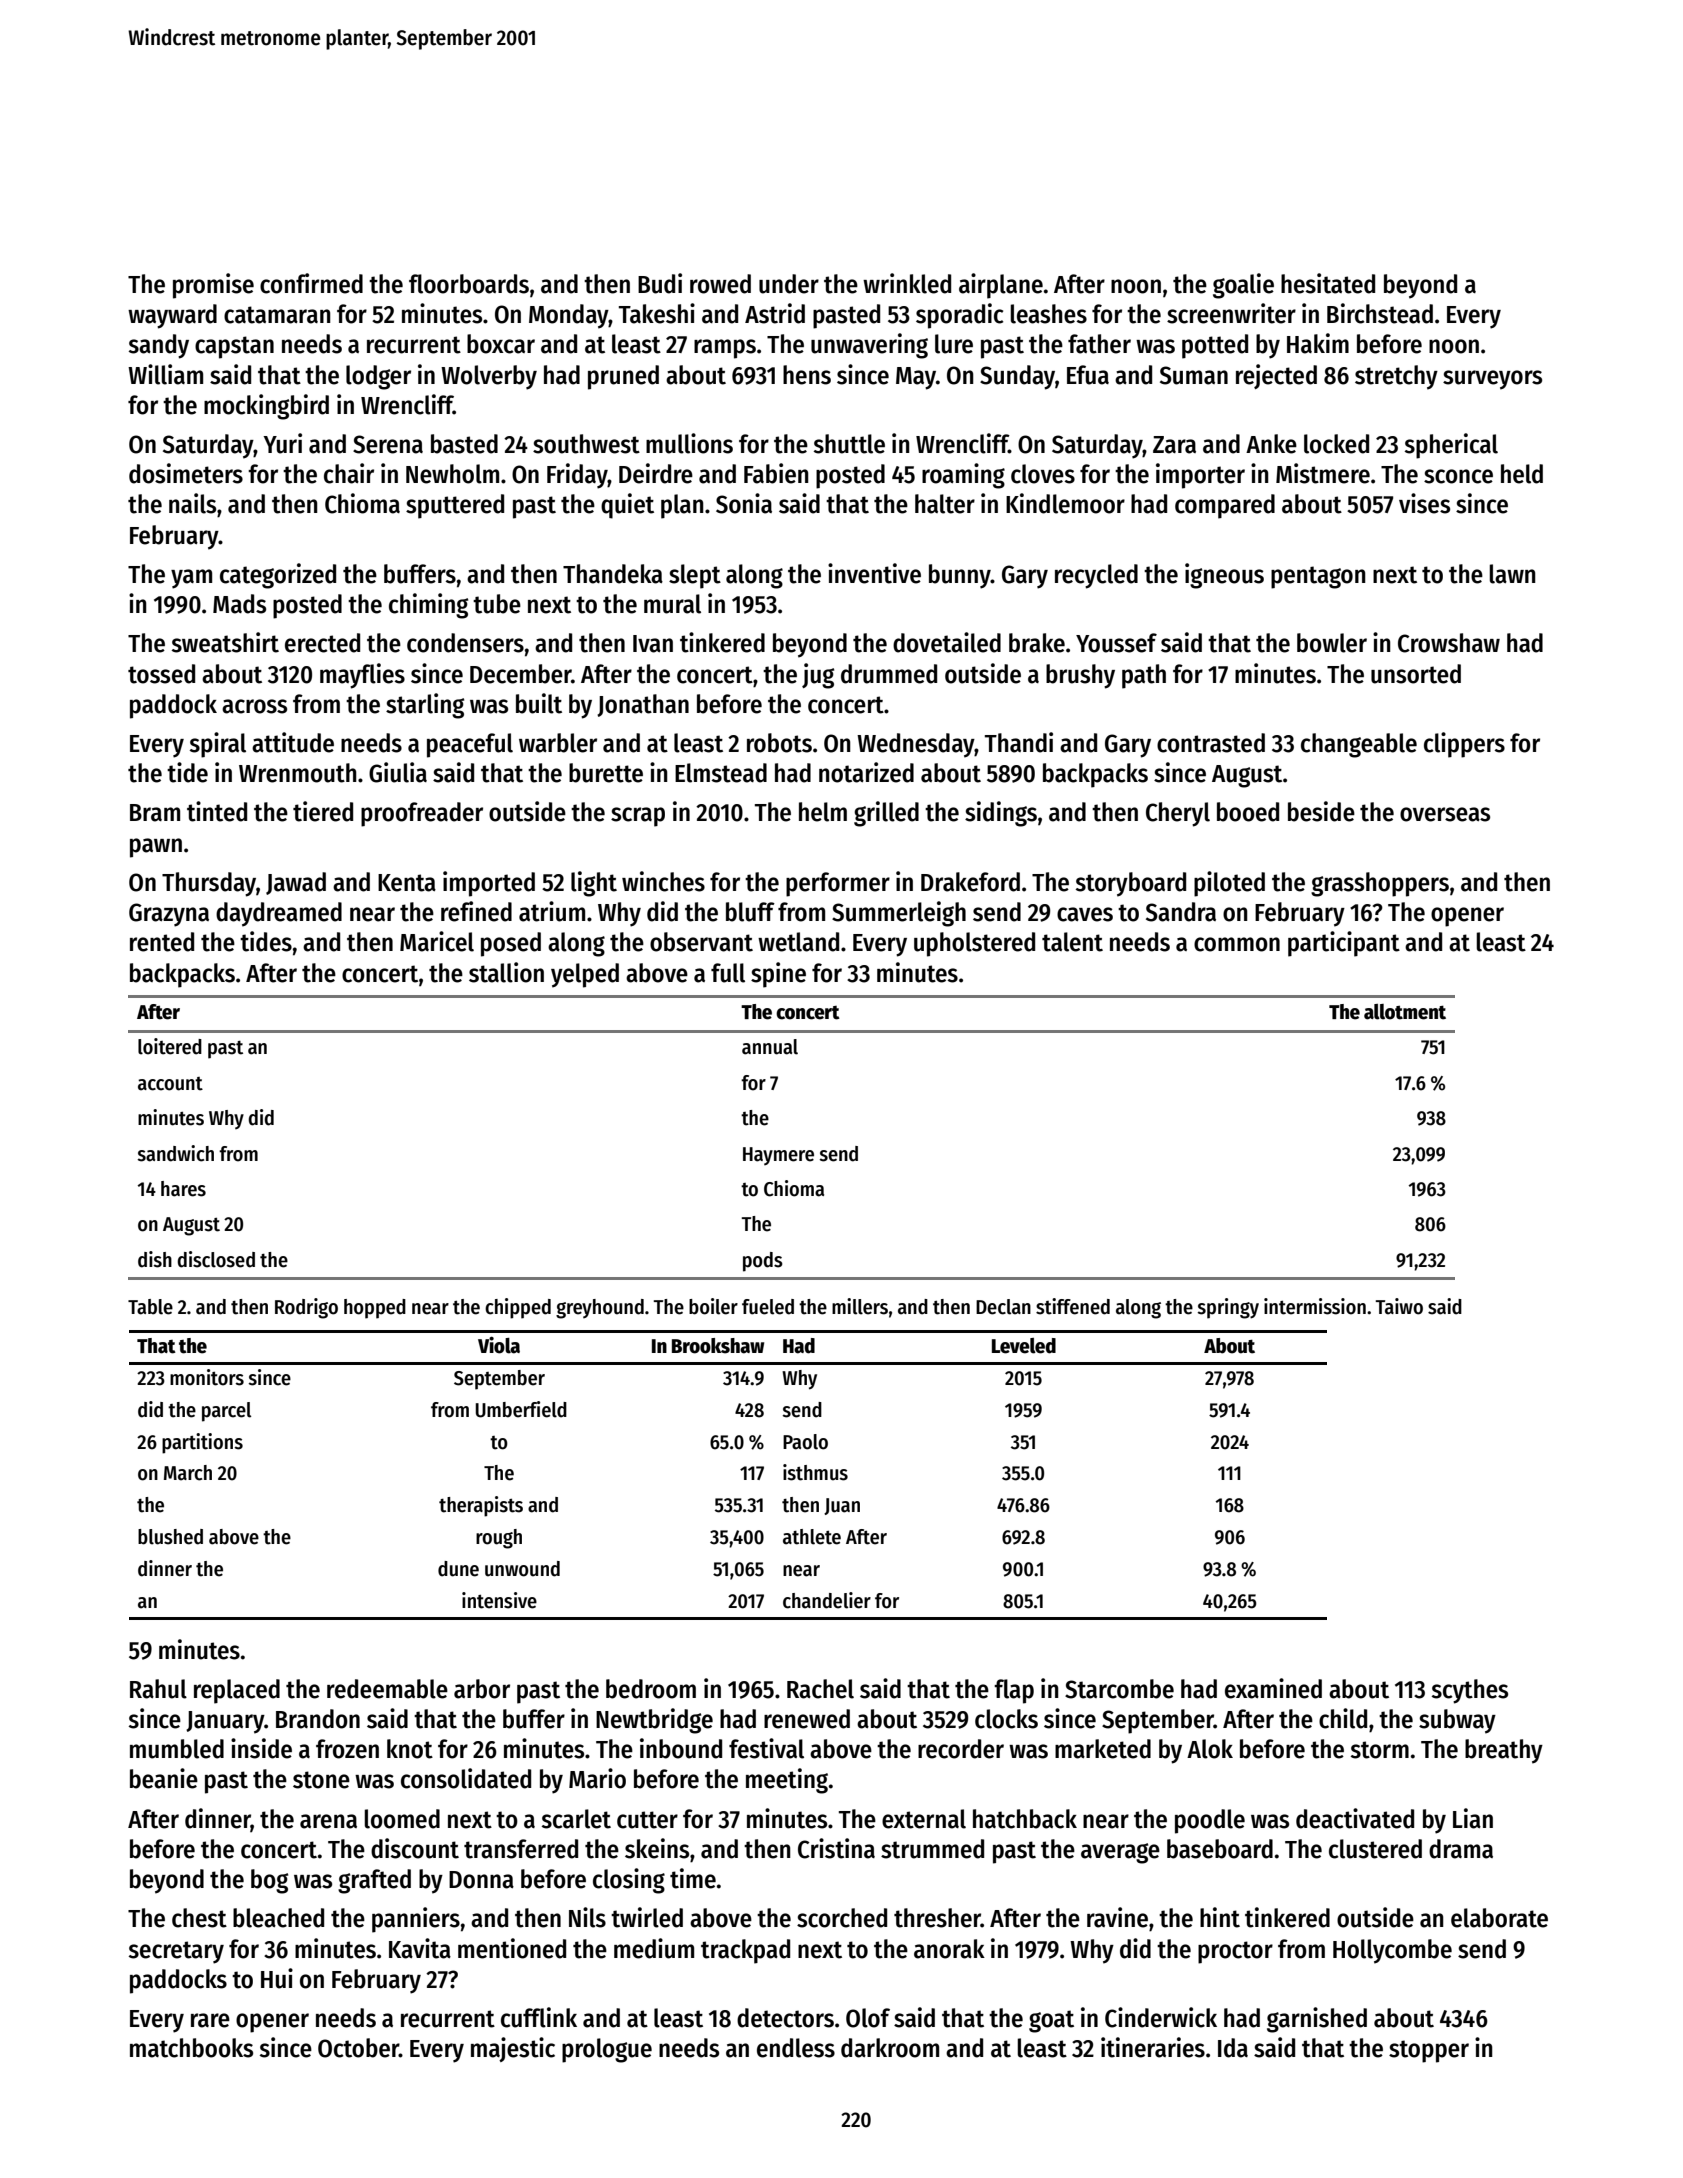 The height and width of the page is (2178, 1683). What do you see at coordinates (629, 1881) in the page?
I see `closing` at bounding box center [629, 1881].
